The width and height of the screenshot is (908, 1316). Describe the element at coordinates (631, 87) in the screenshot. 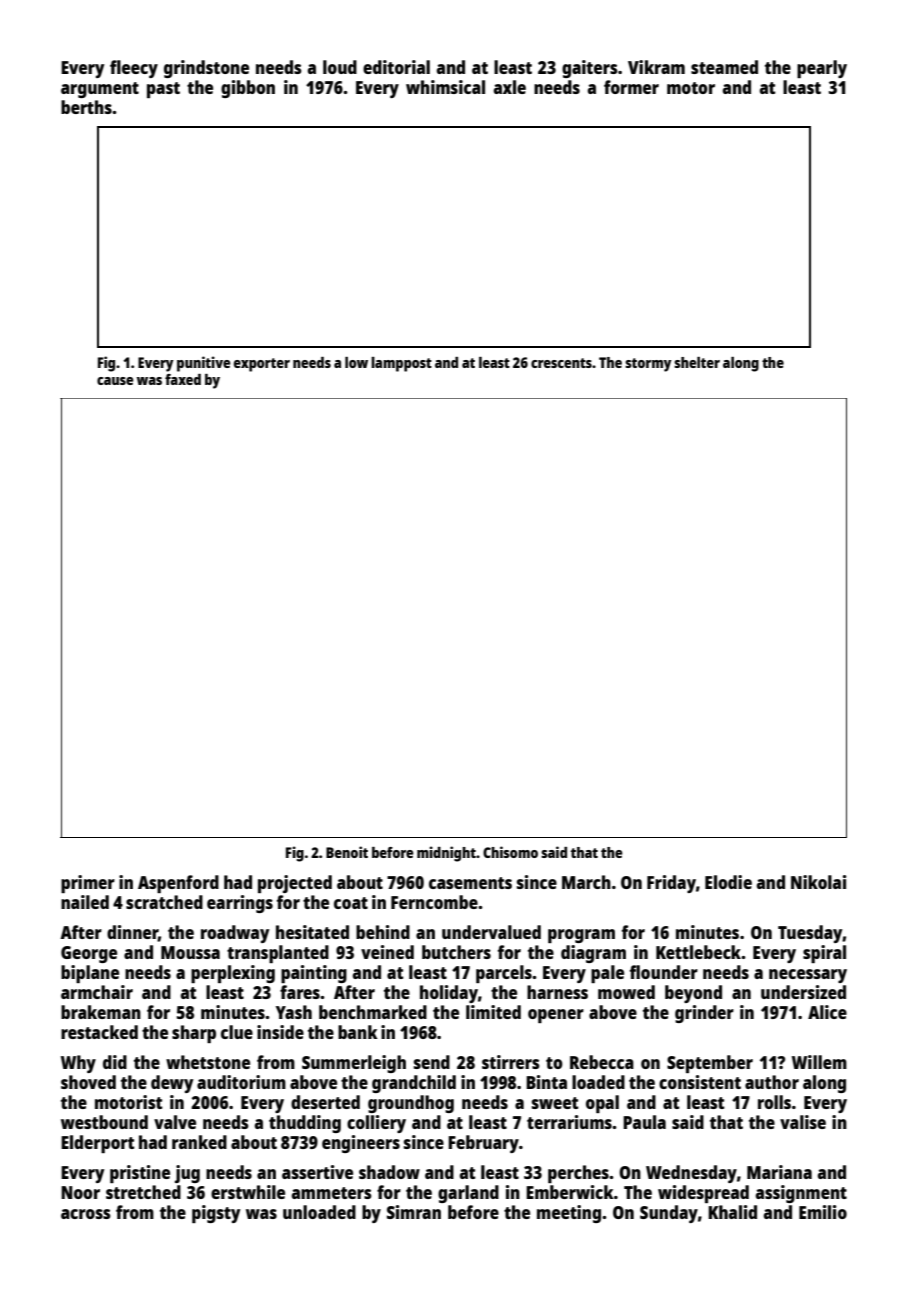

I see `former` at that location.
